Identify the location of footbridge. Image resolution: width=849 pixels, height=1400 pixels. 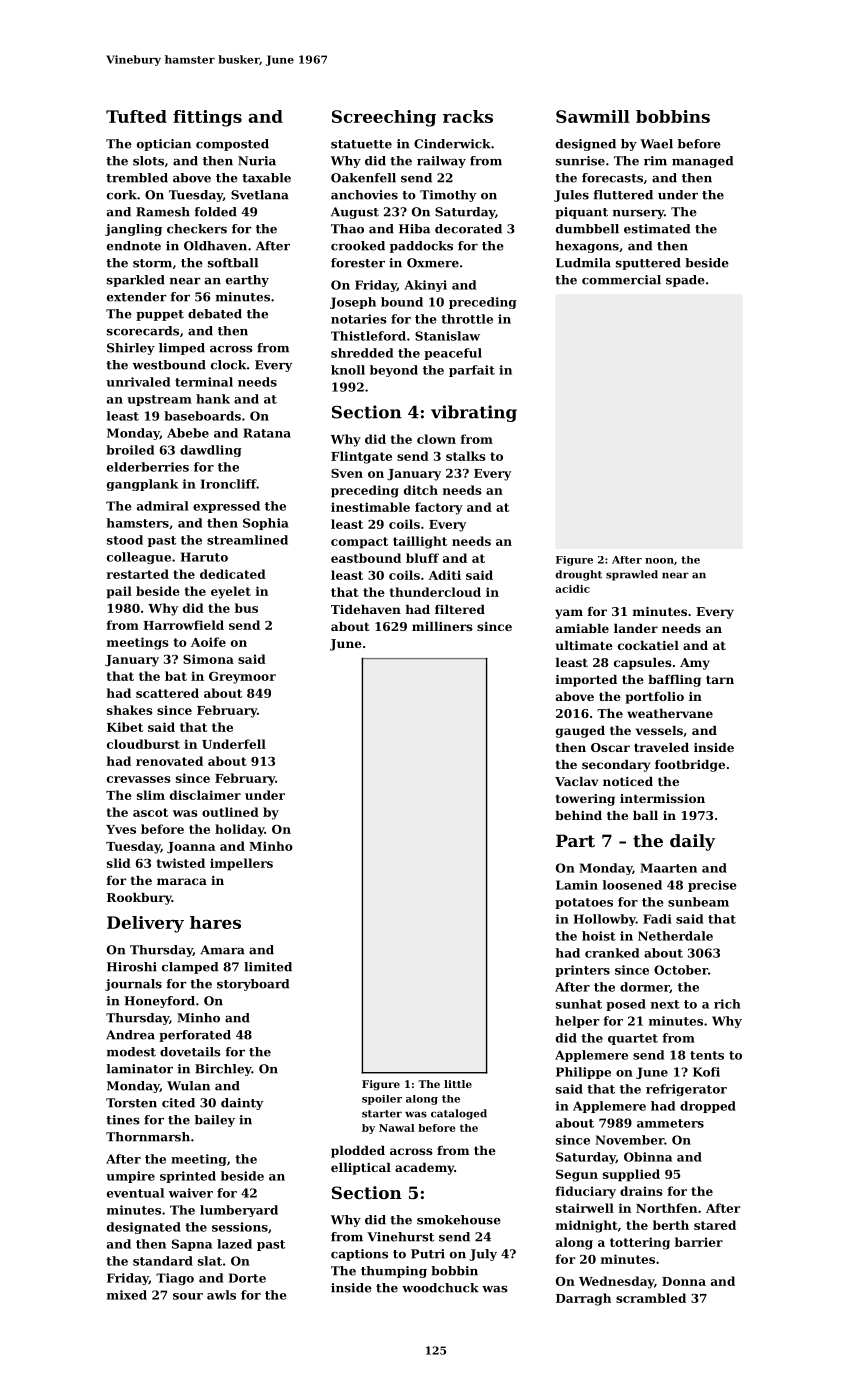
(690, 766).
